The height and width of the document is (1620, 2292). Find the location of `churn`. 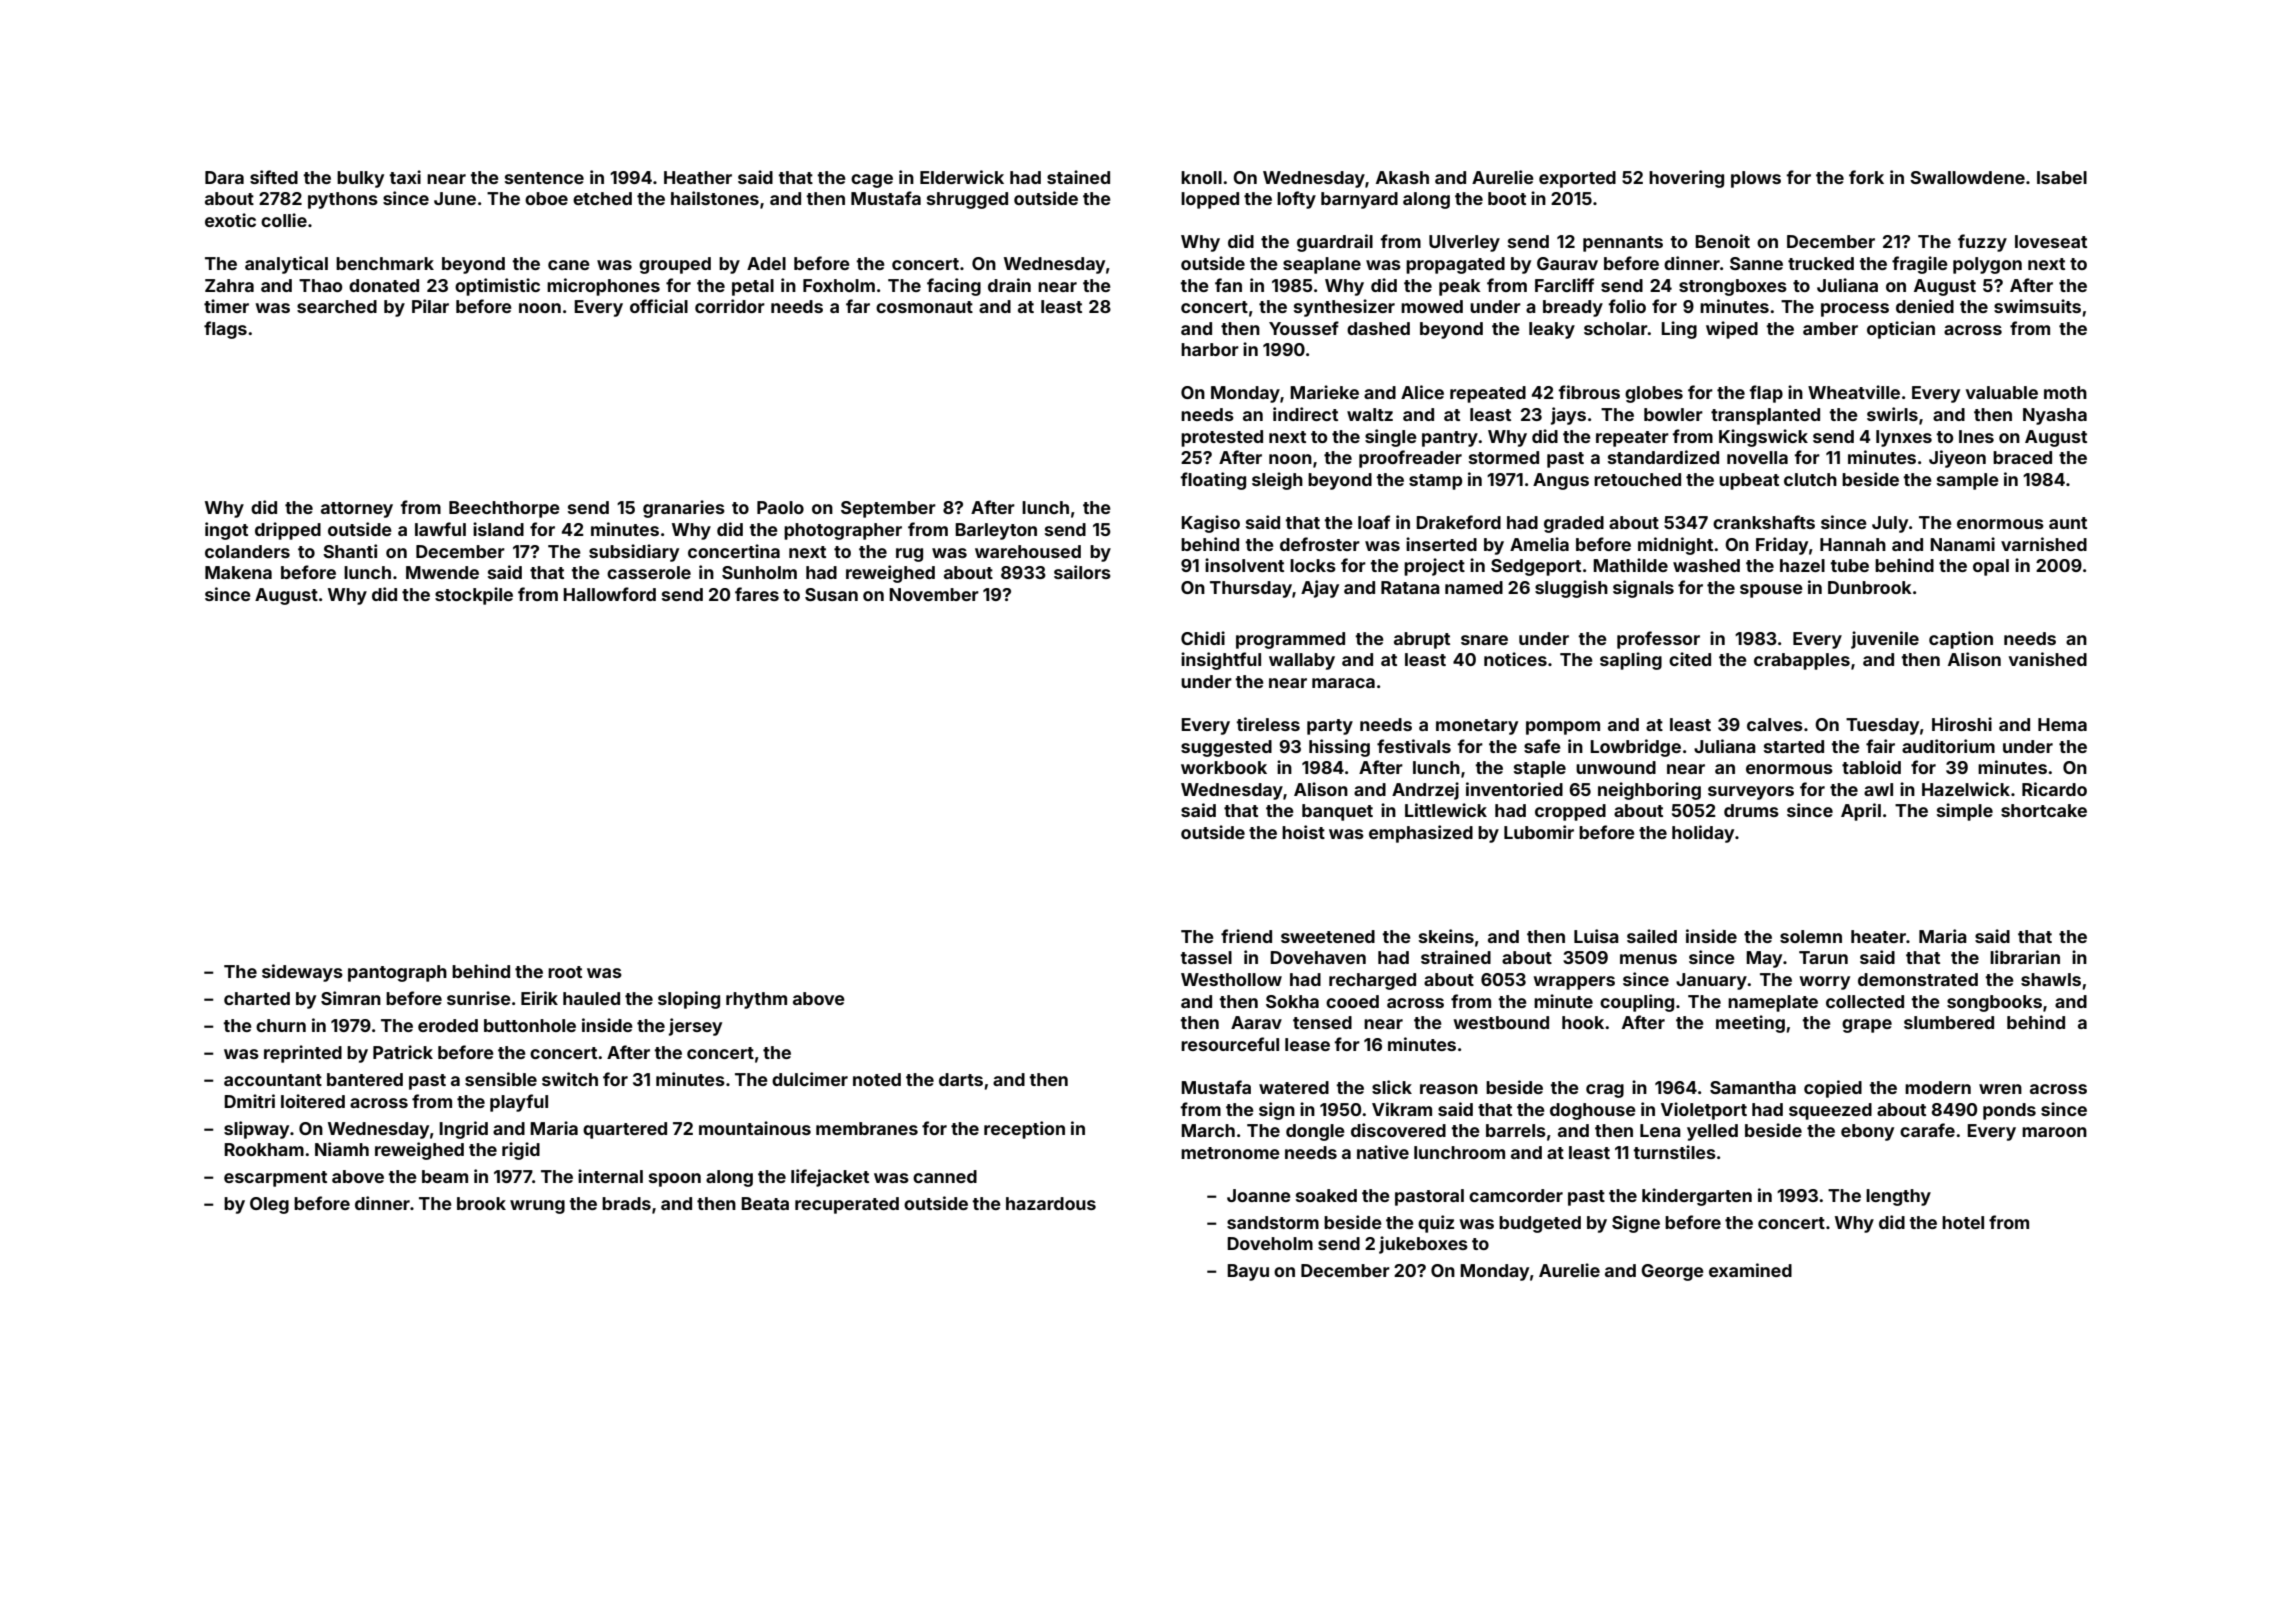

churn is located at coordinates (281, 1025).
